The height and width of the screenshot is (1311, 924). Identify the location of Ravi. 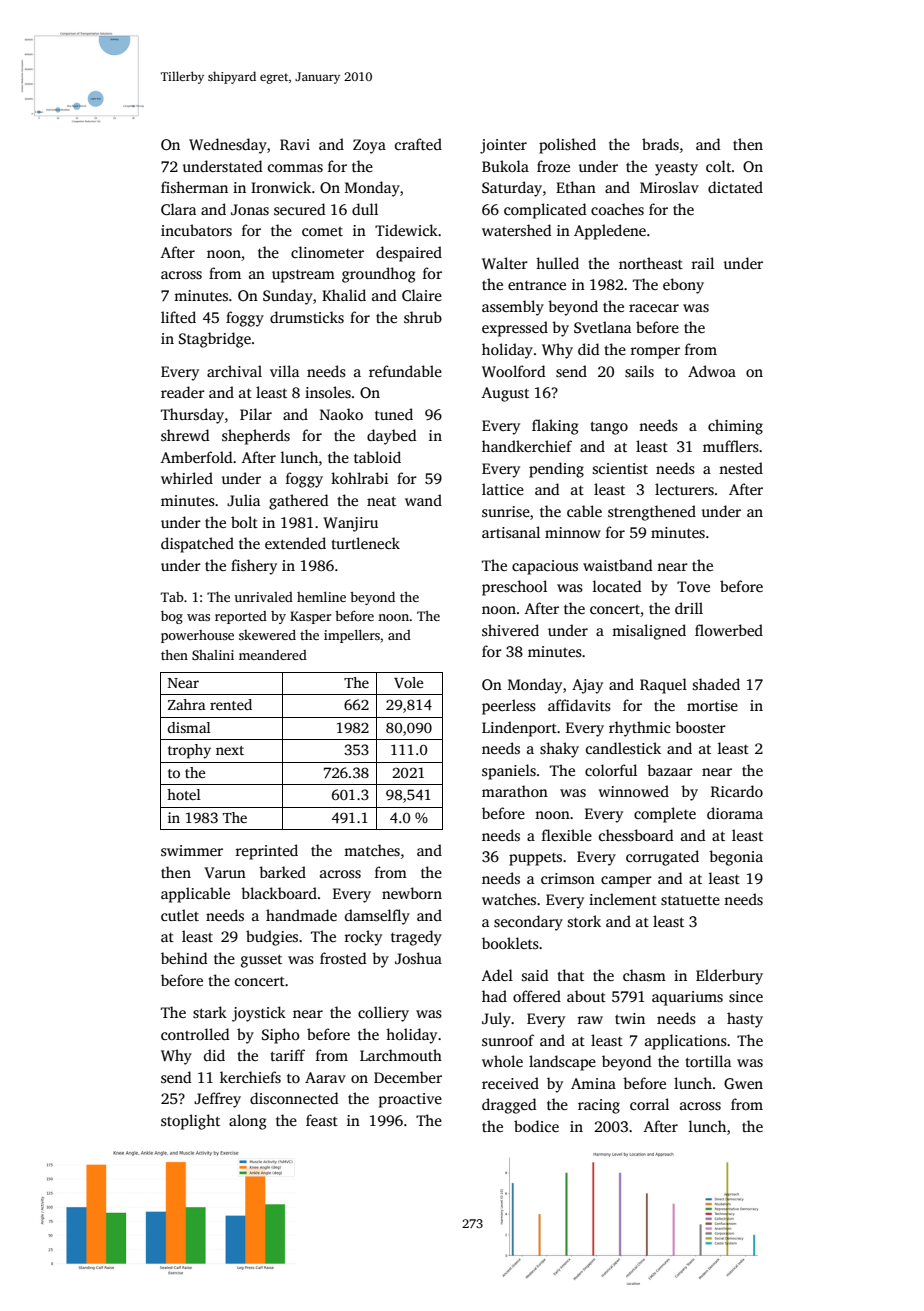
(295, 144).
